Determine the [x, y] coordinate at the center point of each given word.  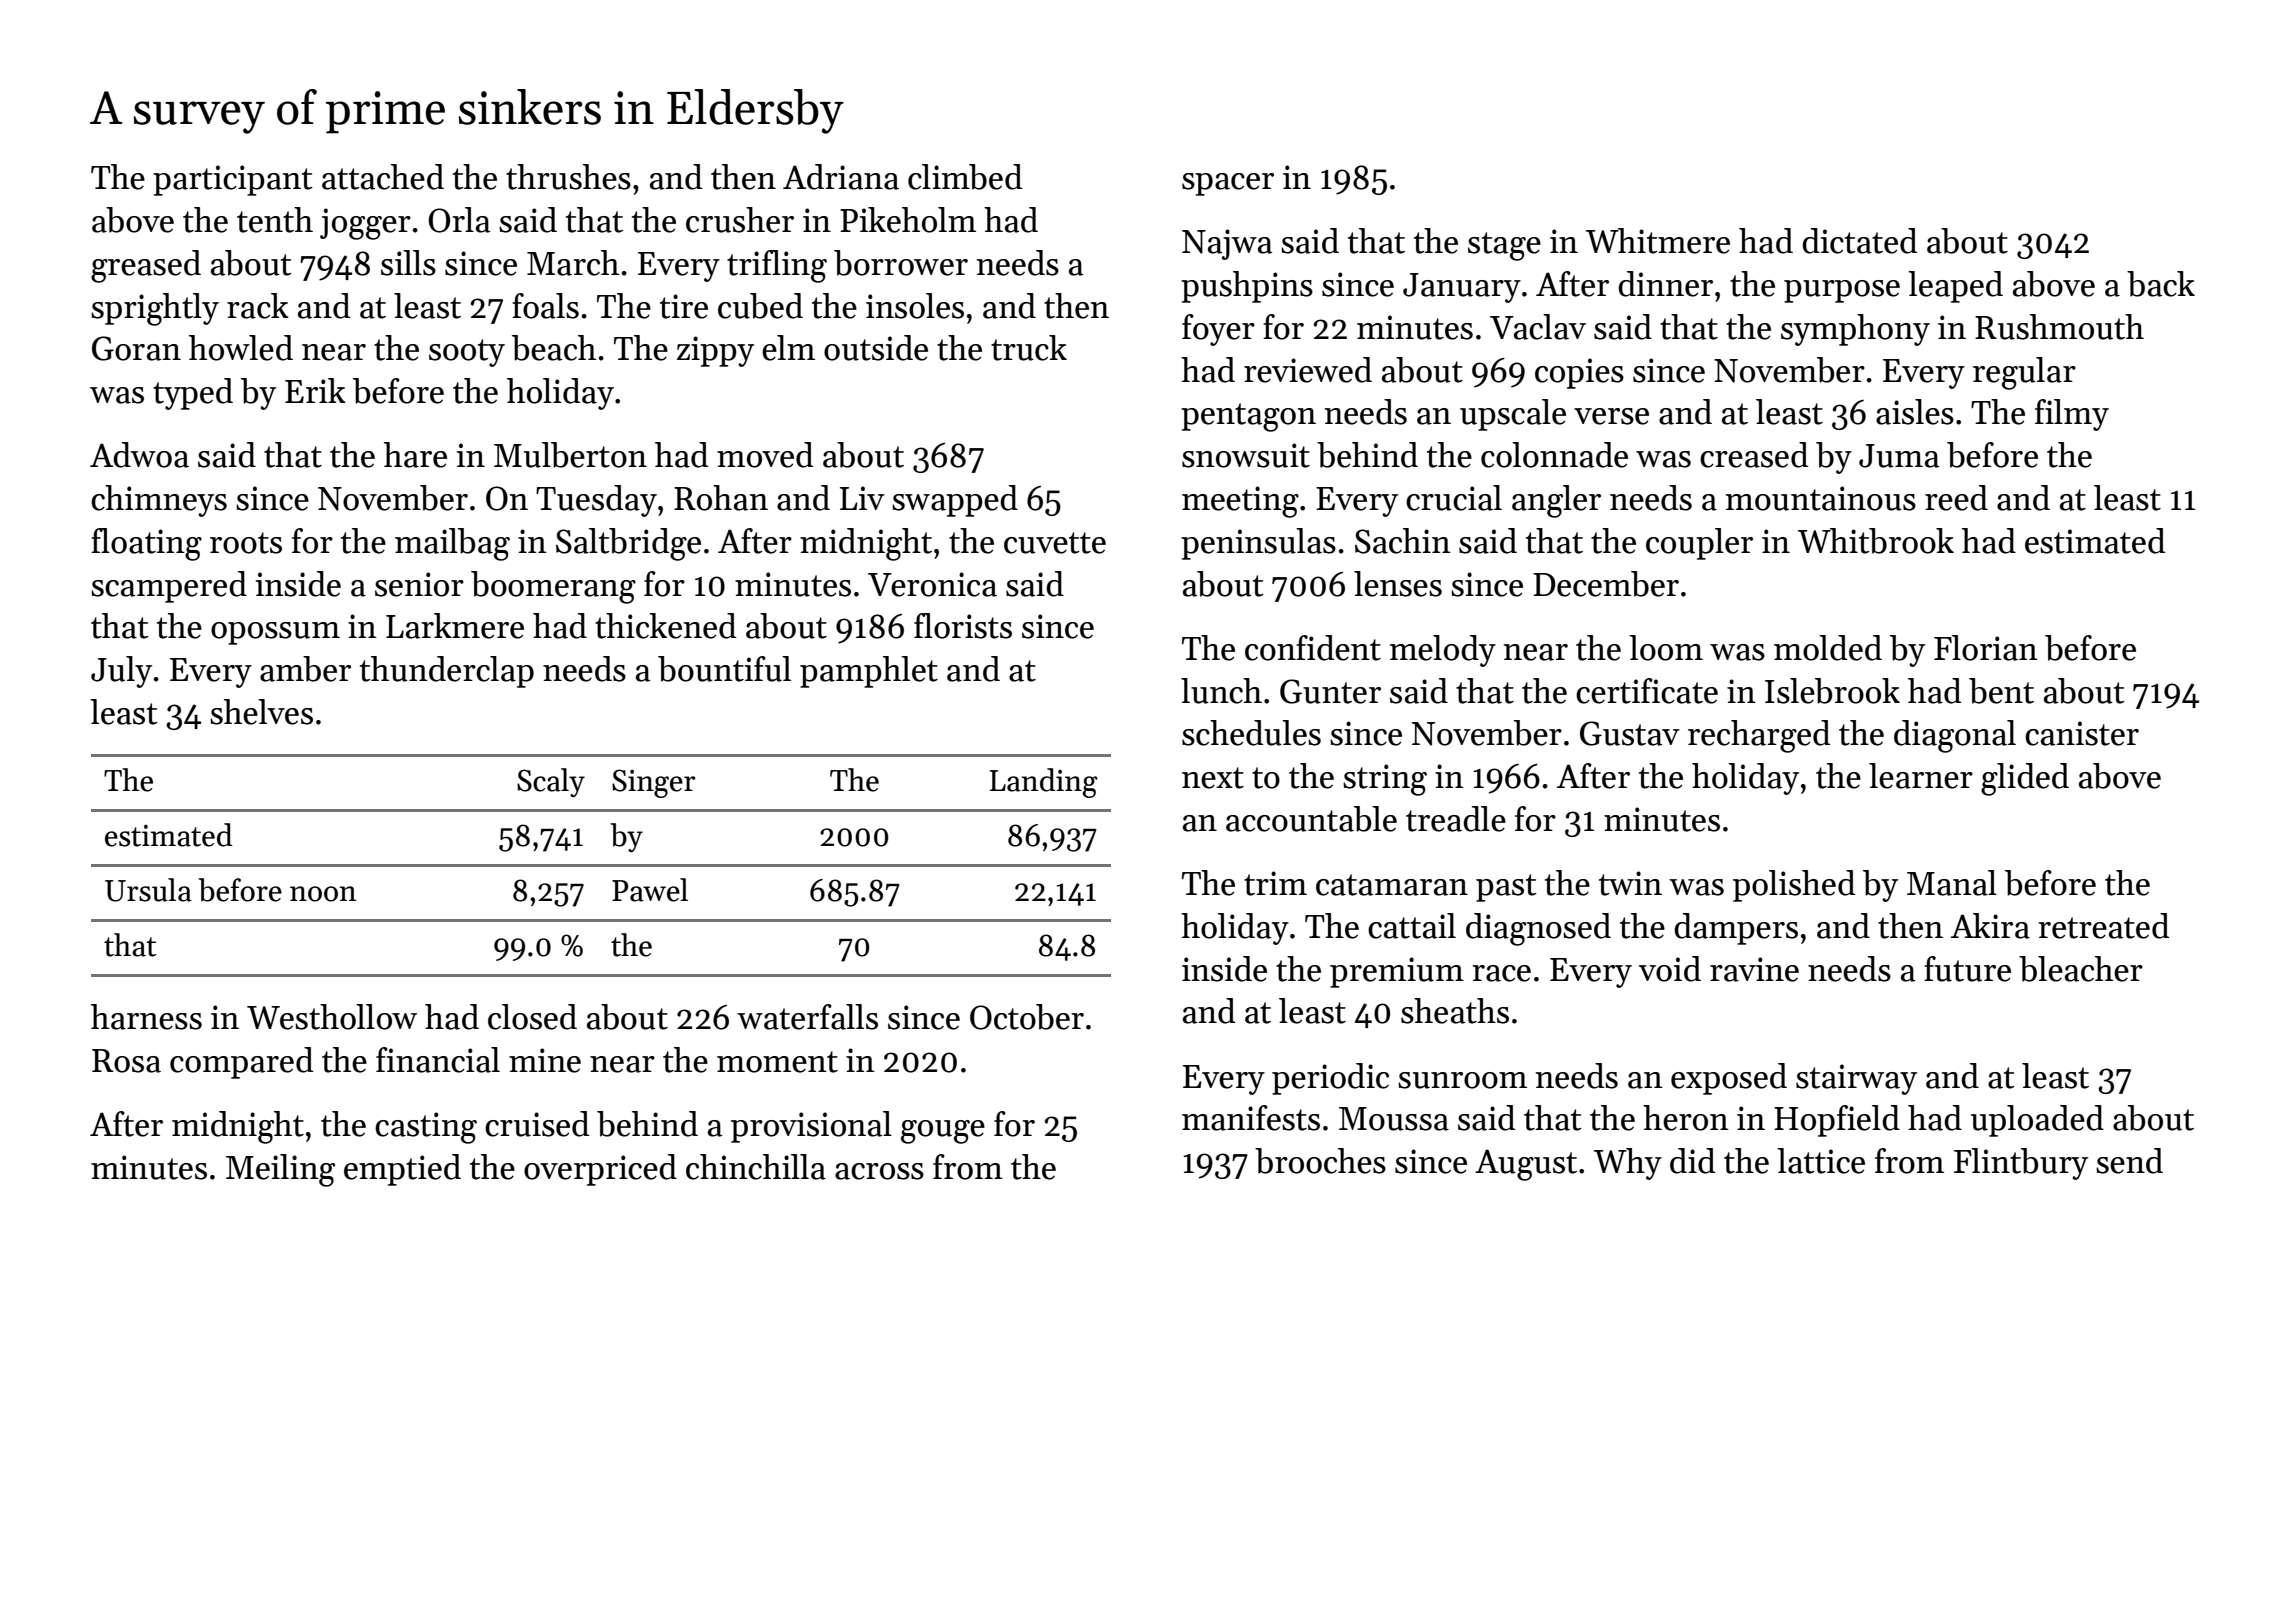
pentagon [1248, 417]
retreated [2103, 926]
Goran [136, 348]
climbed [965, 177]
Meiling [280, 1170]
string [1385, 780]
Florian [1986, 648]
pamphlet [869, 672]
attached [383, 177]
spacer [1228, 184]
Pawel [650, 890]
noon [323, 894]
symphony [1855, 330]
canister [2082, 733]
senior [419, 584]
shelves [261, 712]
